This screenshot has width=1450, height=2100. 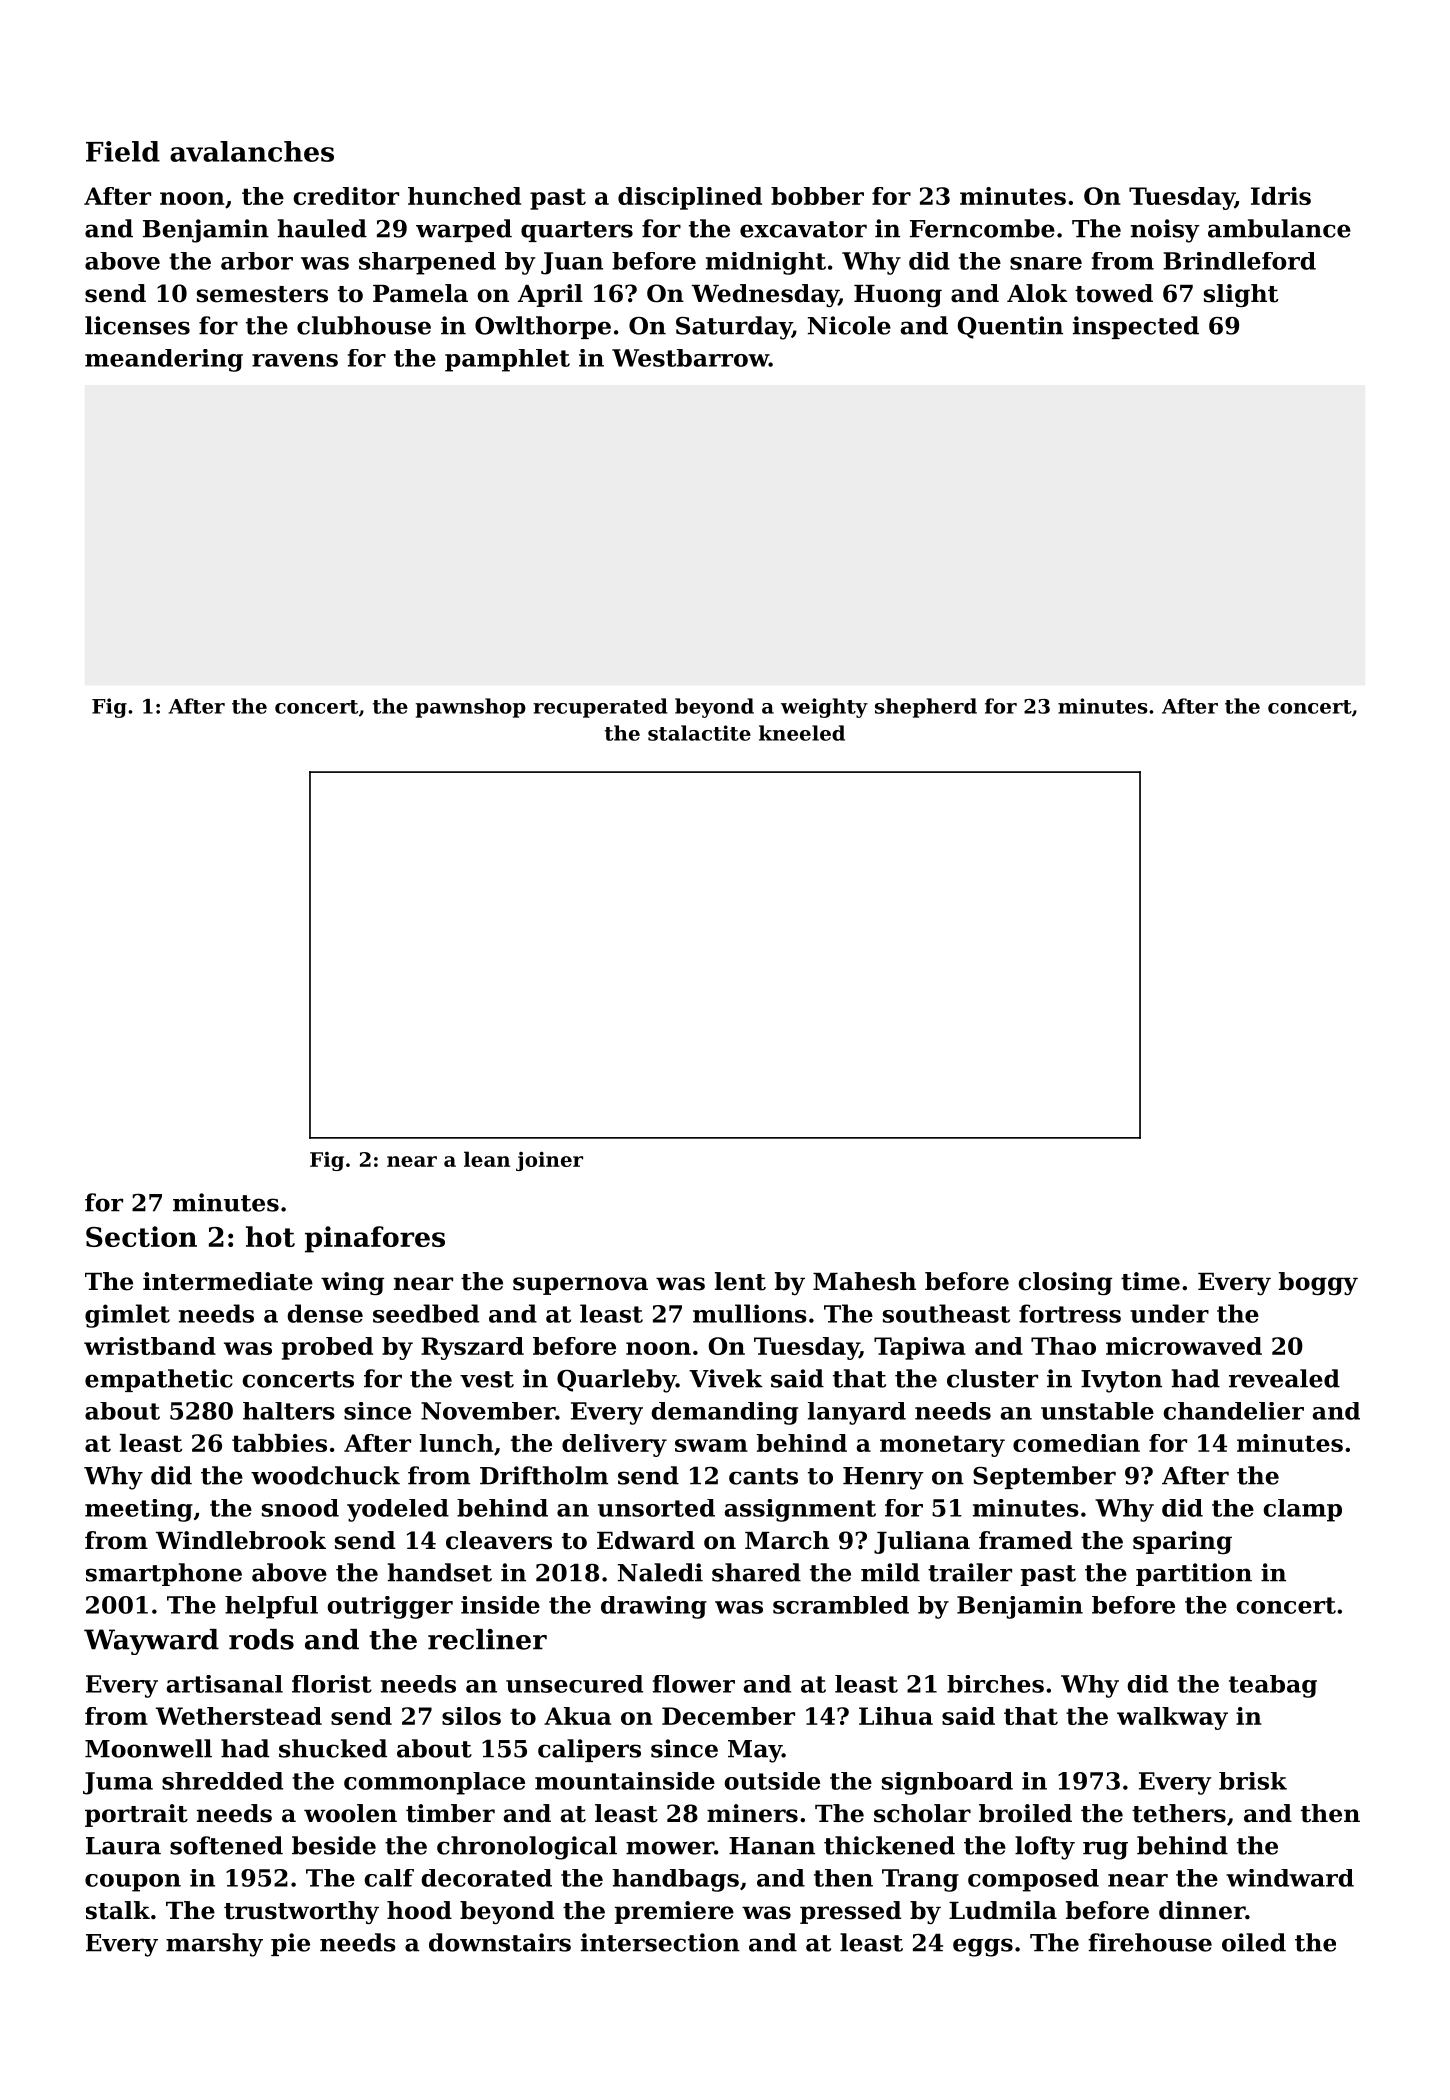 I want to click on Field, so click(x=123, y=151).
